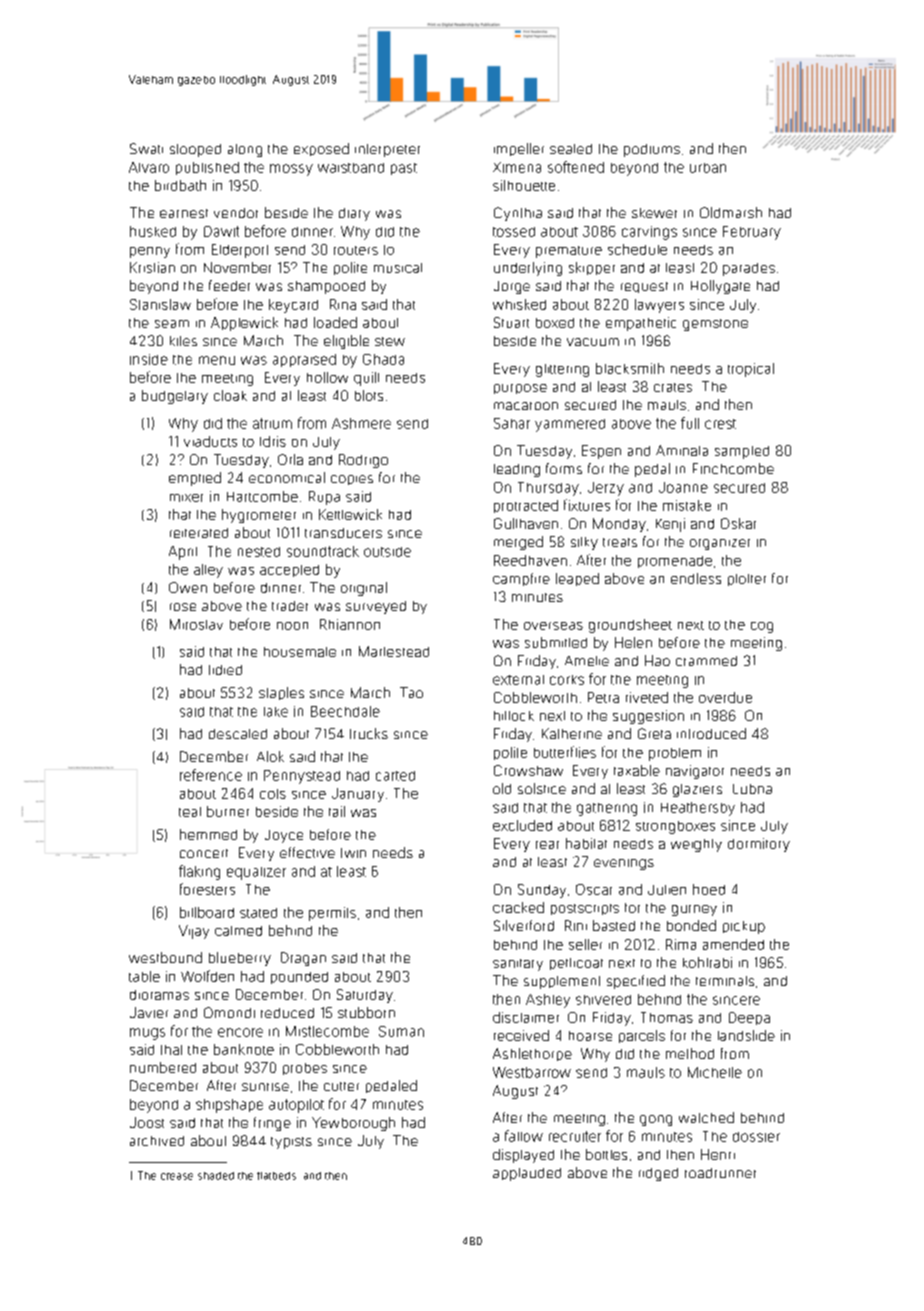  What do you see at coordinates (731, 212) in the image?
I see `Oldmarsh` at bounding box center [731, 212].
